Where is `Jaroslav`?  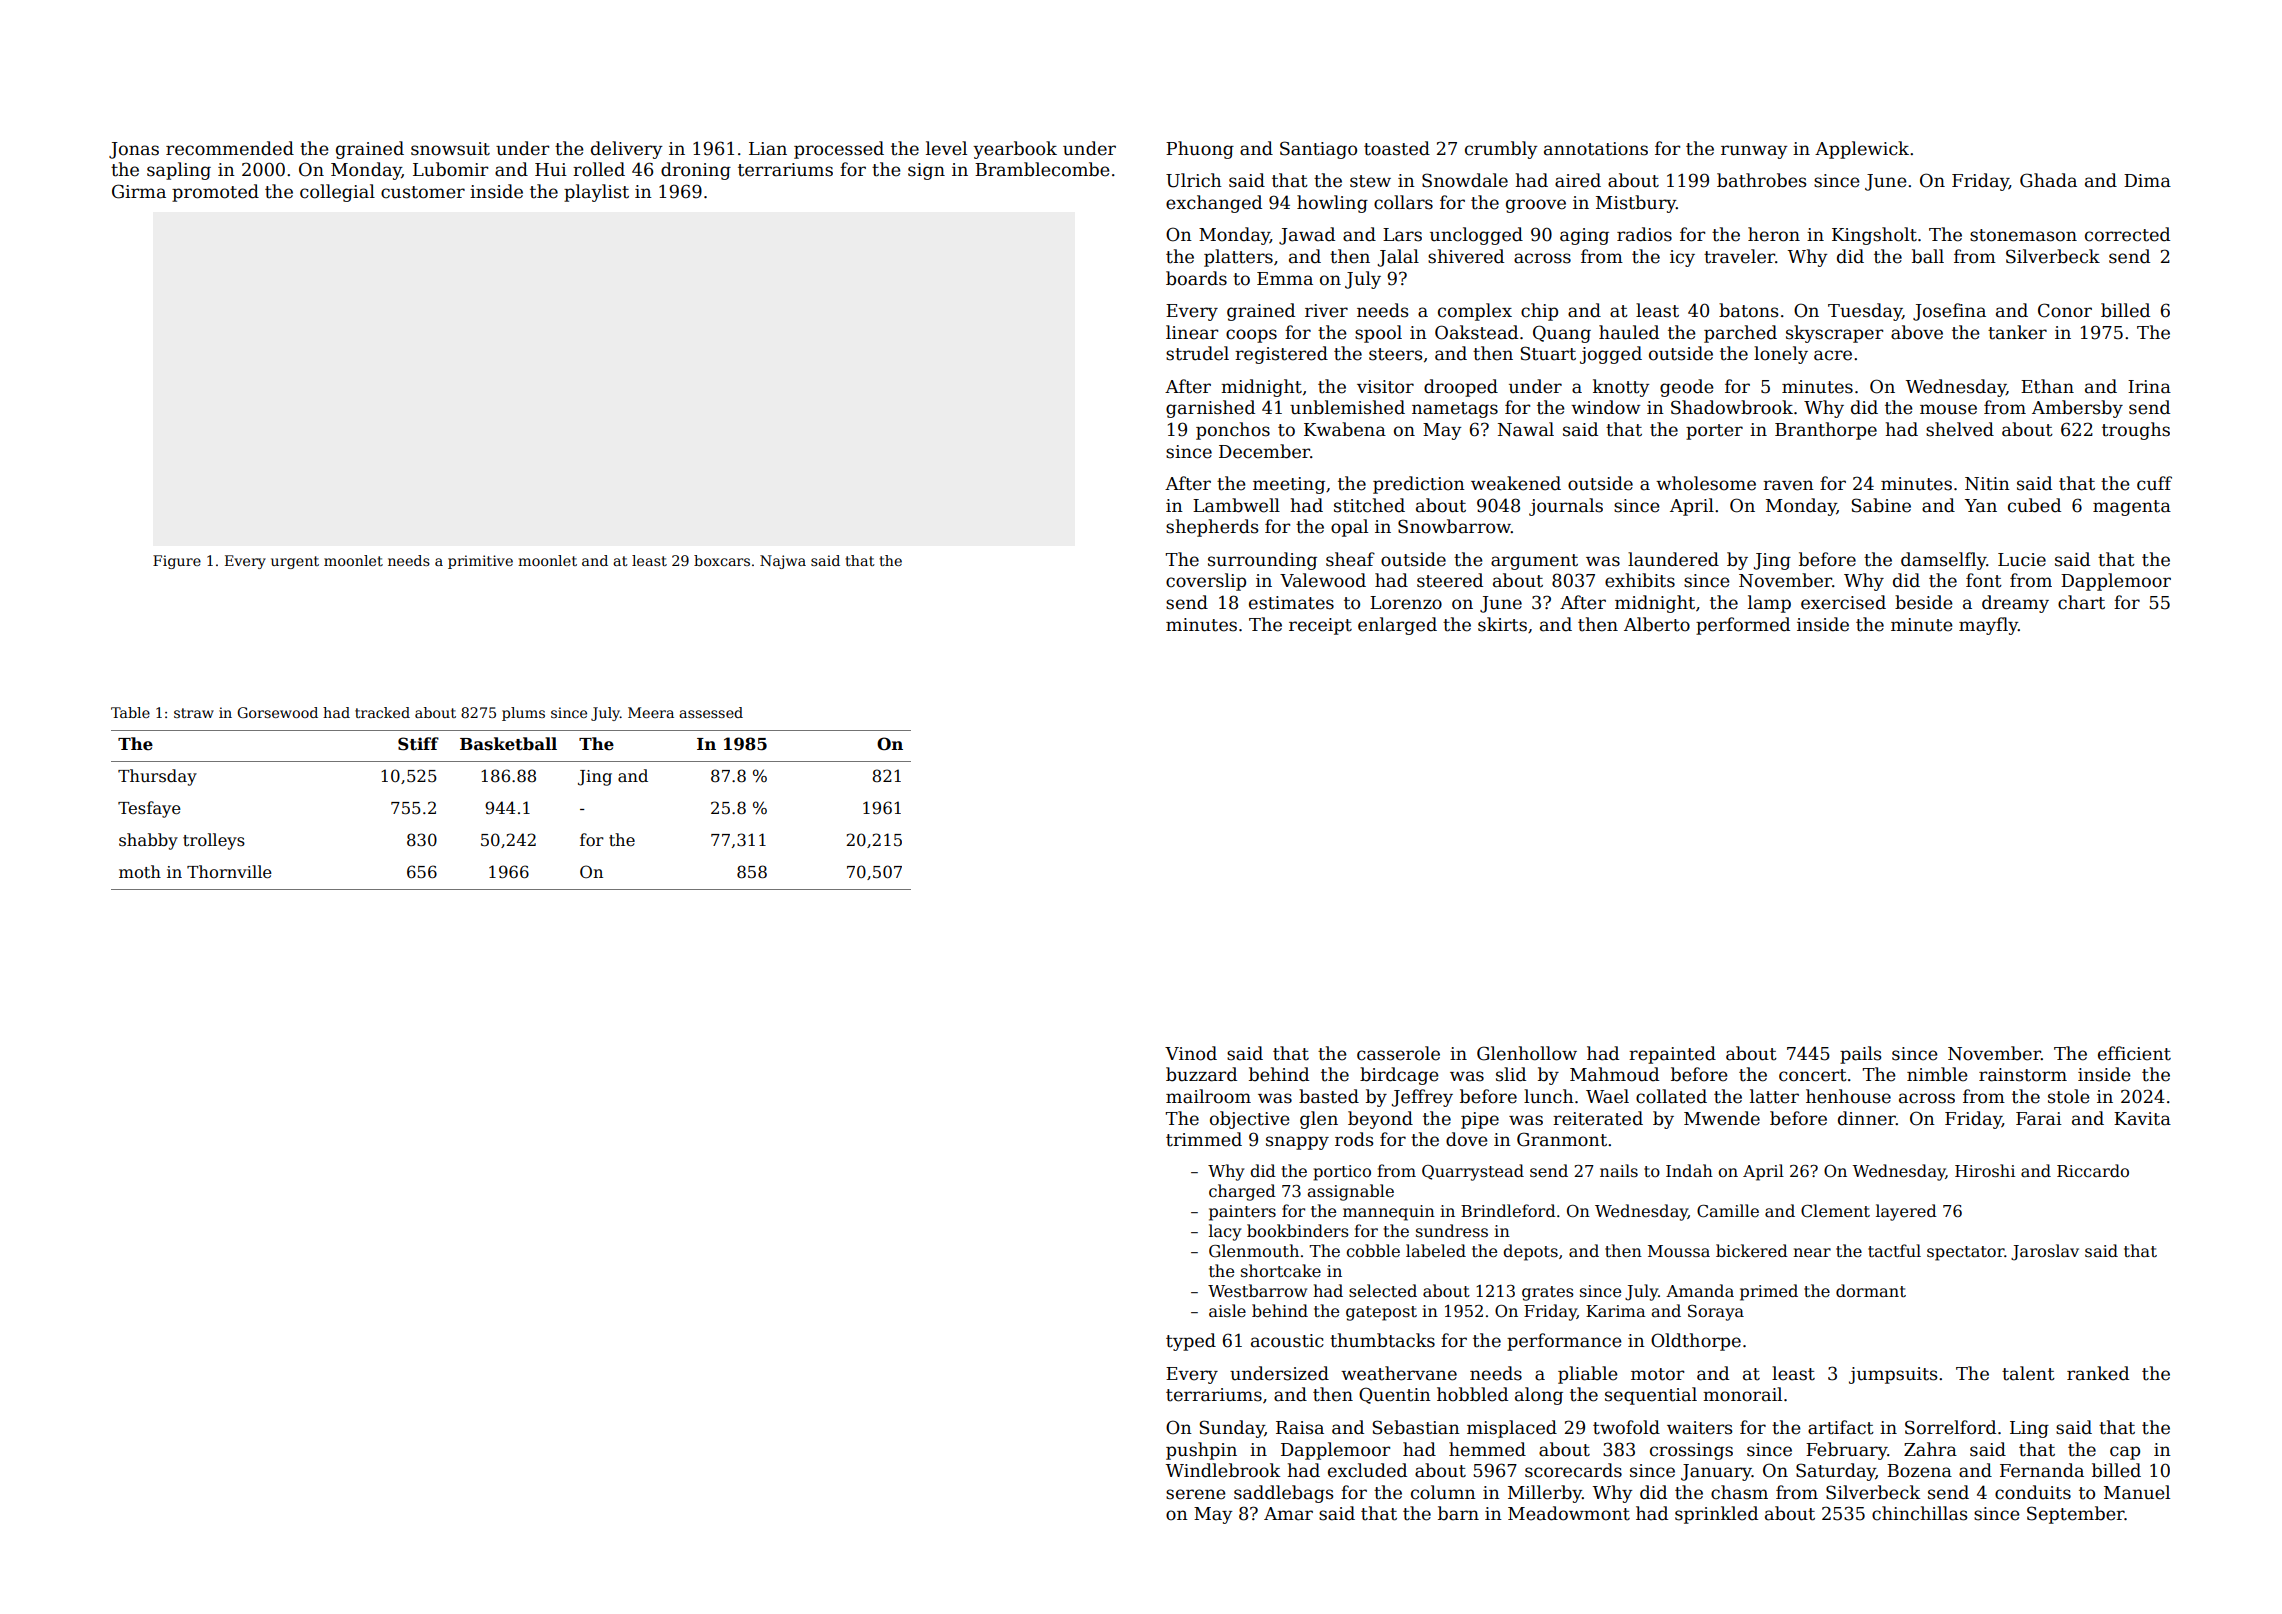
Jaroslav is located at coordinates (2045, 1252).
